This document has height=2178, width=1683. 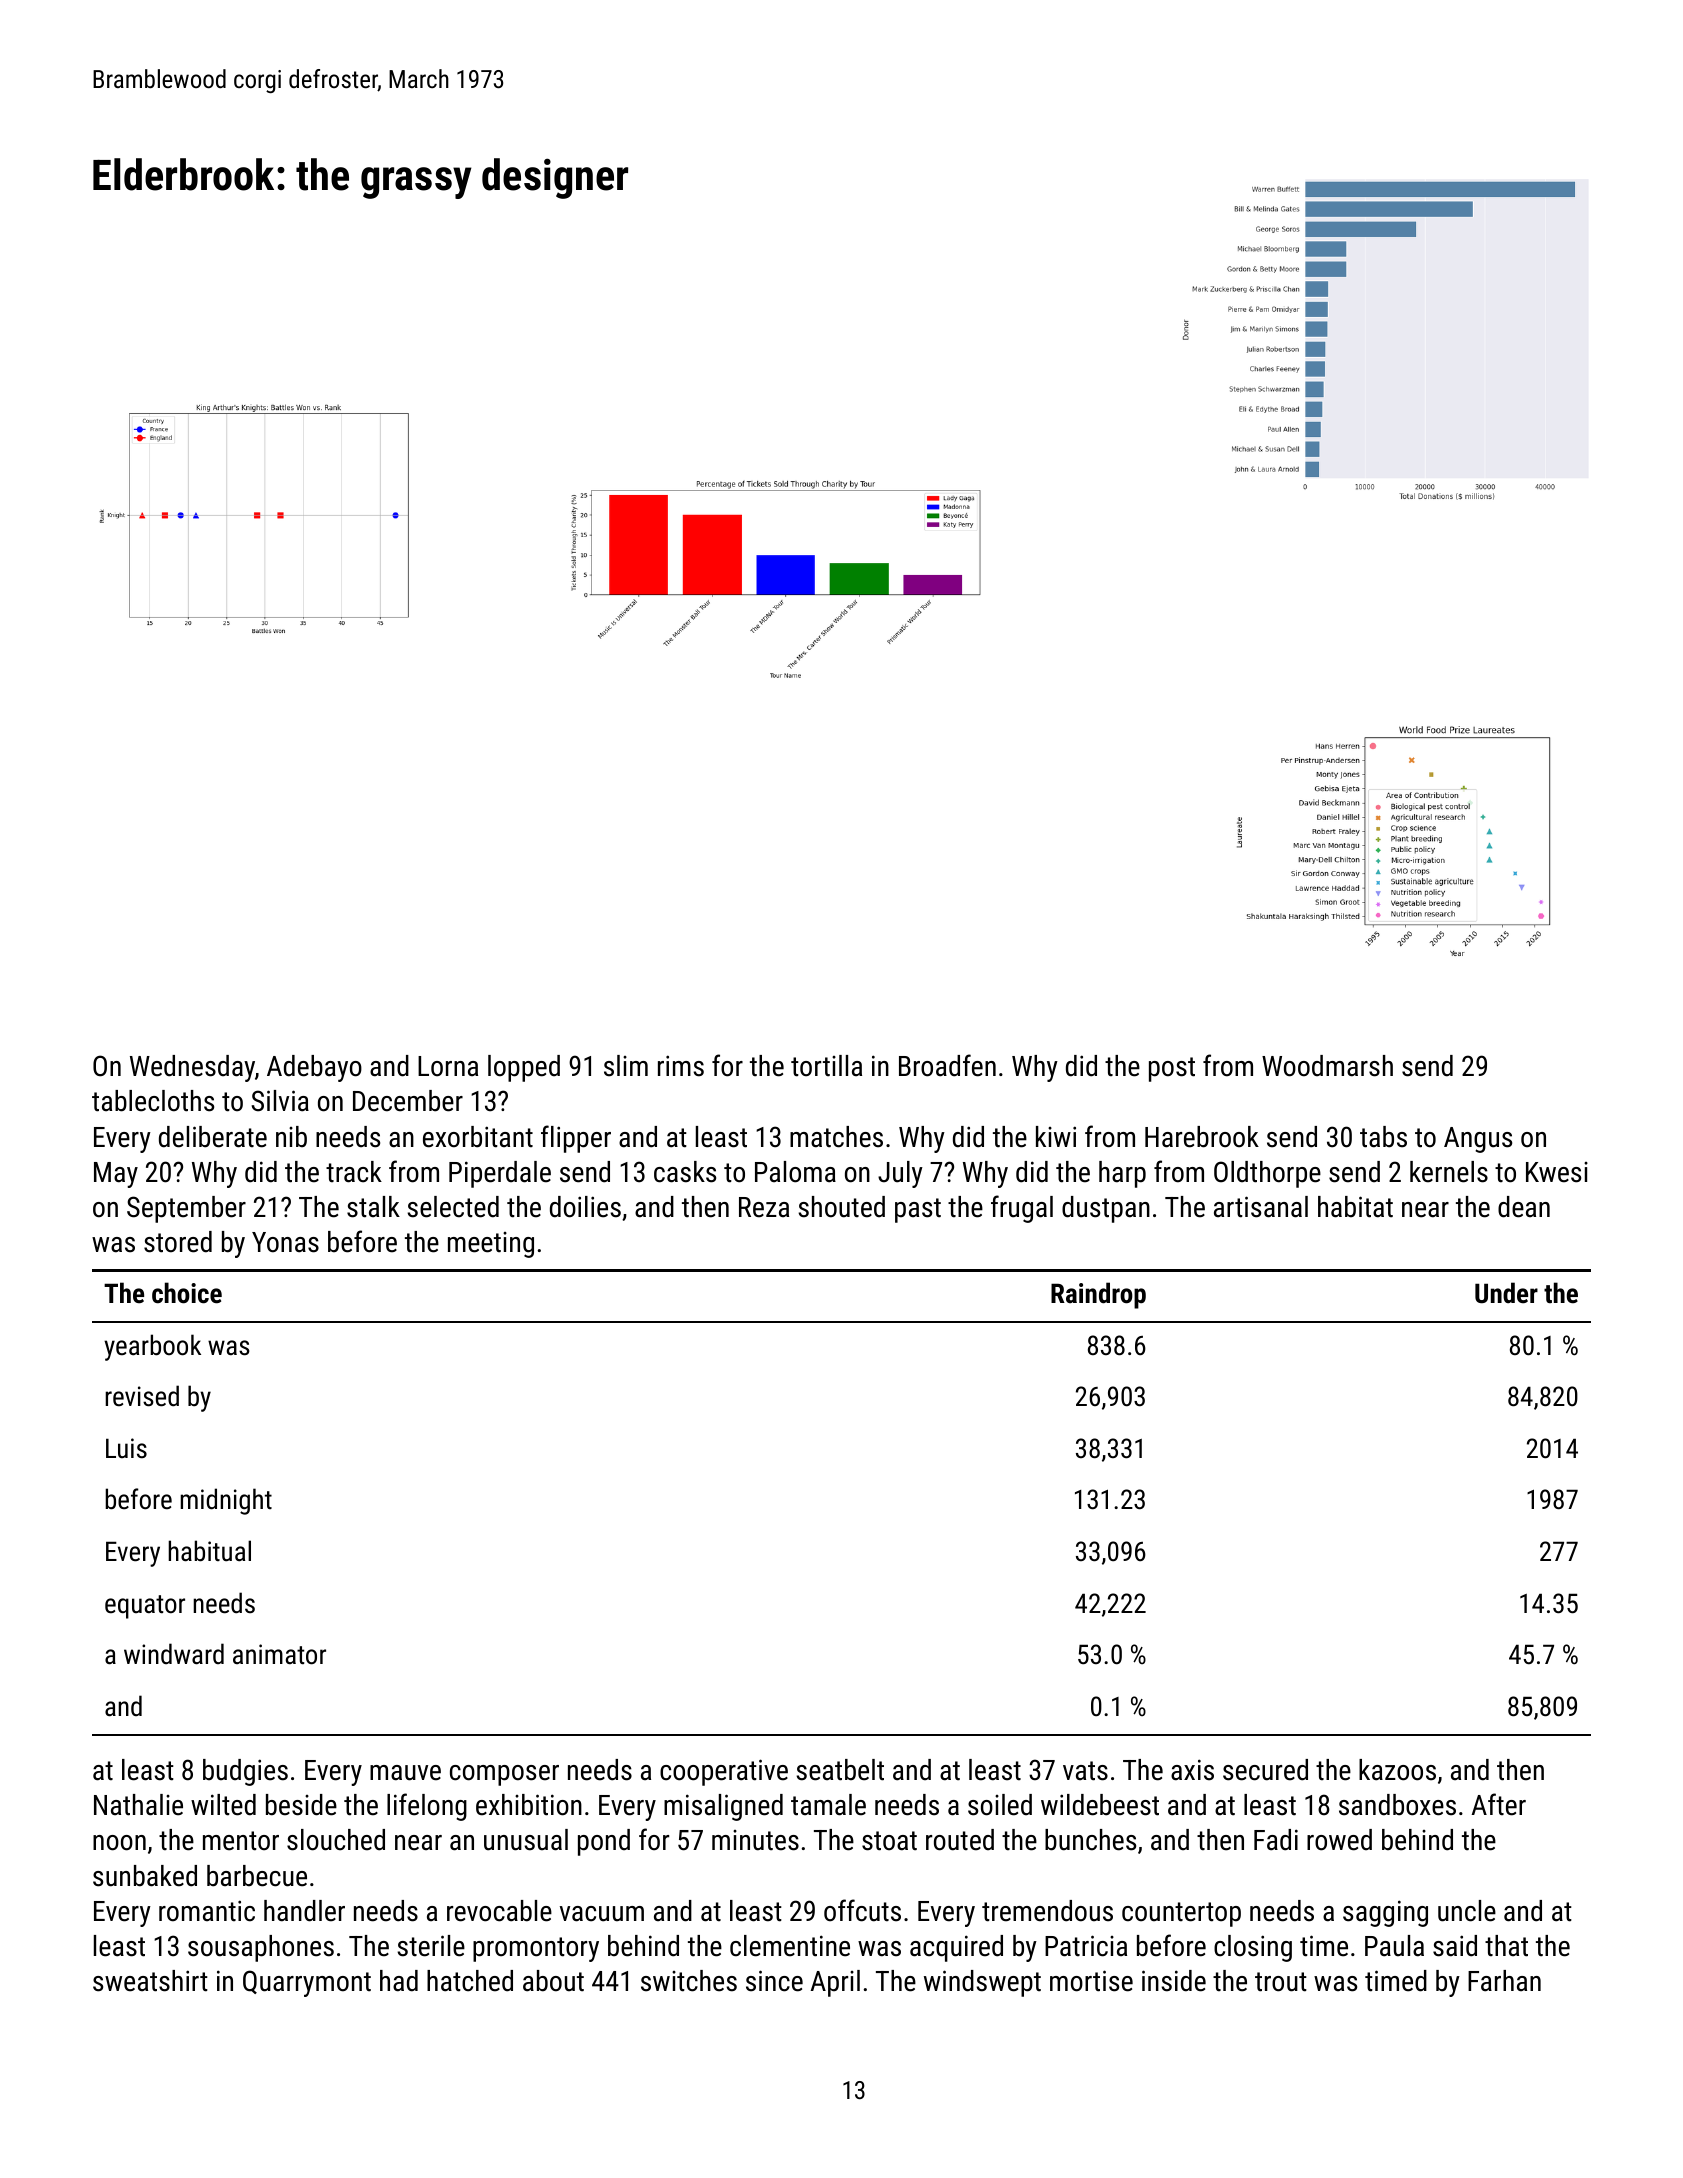 I want to click on Adebayo, so click(x=314, y=1068).
